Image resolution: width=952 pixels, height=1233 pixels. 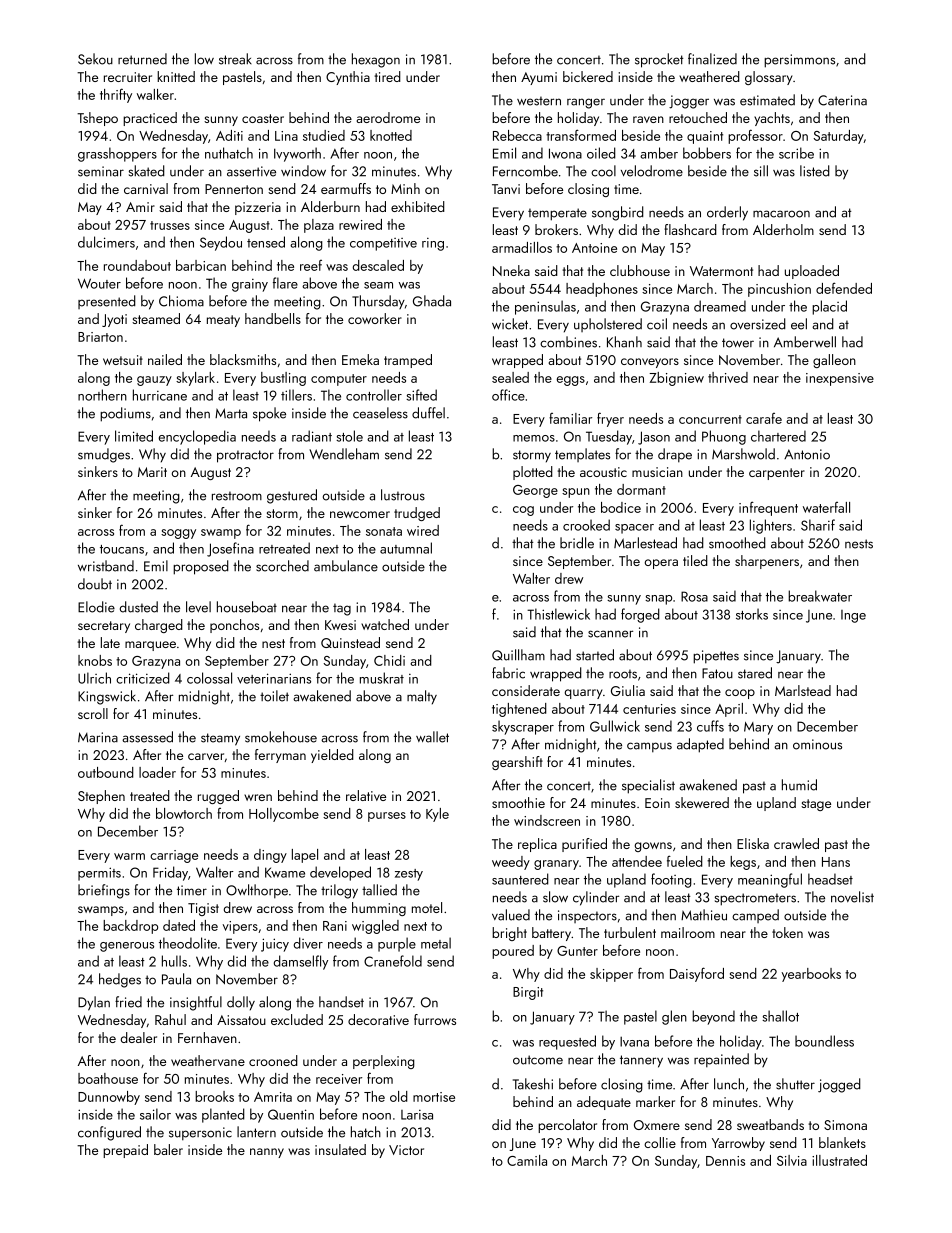 I want to click on Tshepo, so click(x=97, y=119).
